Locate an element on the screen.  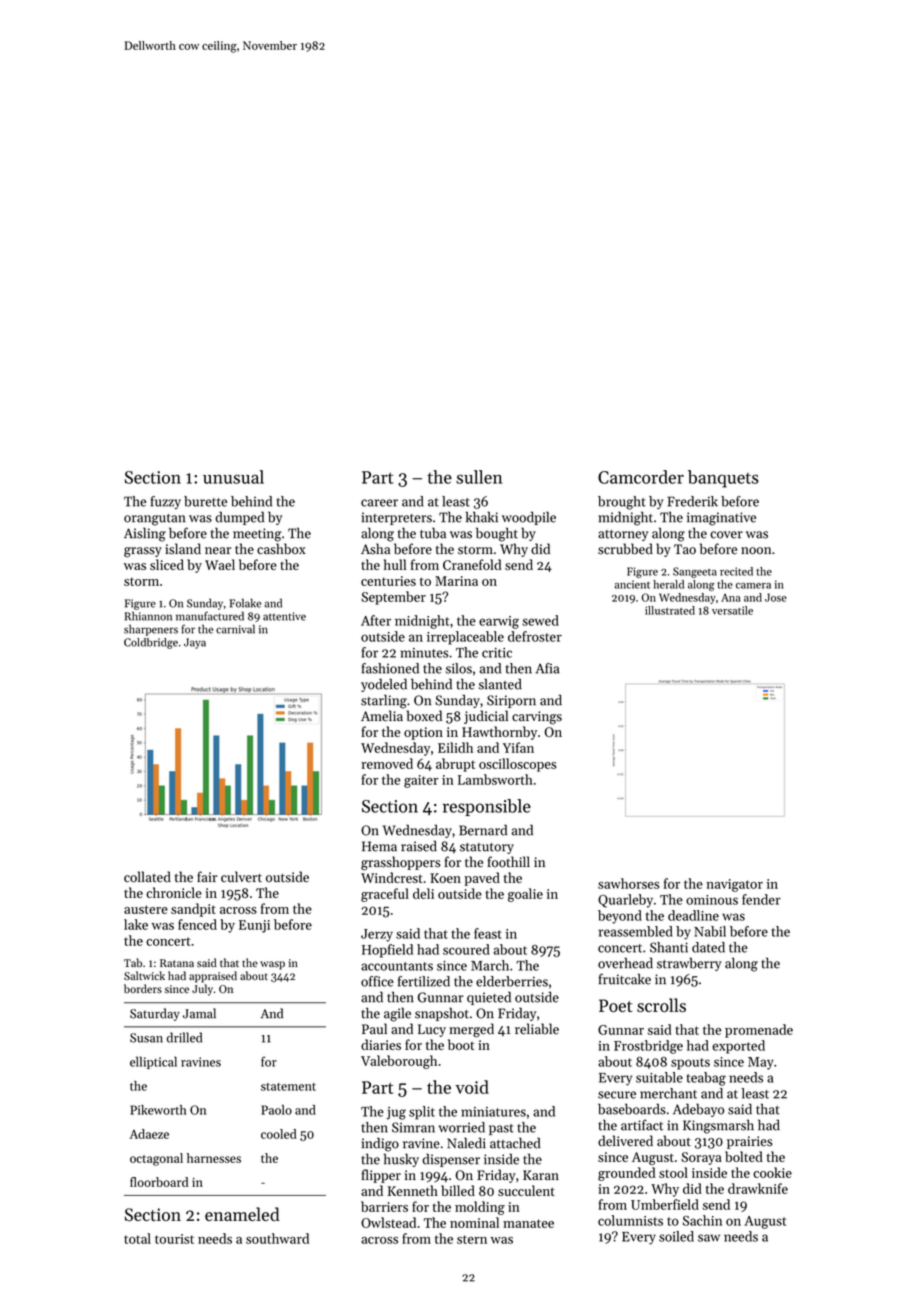
fuzzy is located at coordinates (166, 502).
